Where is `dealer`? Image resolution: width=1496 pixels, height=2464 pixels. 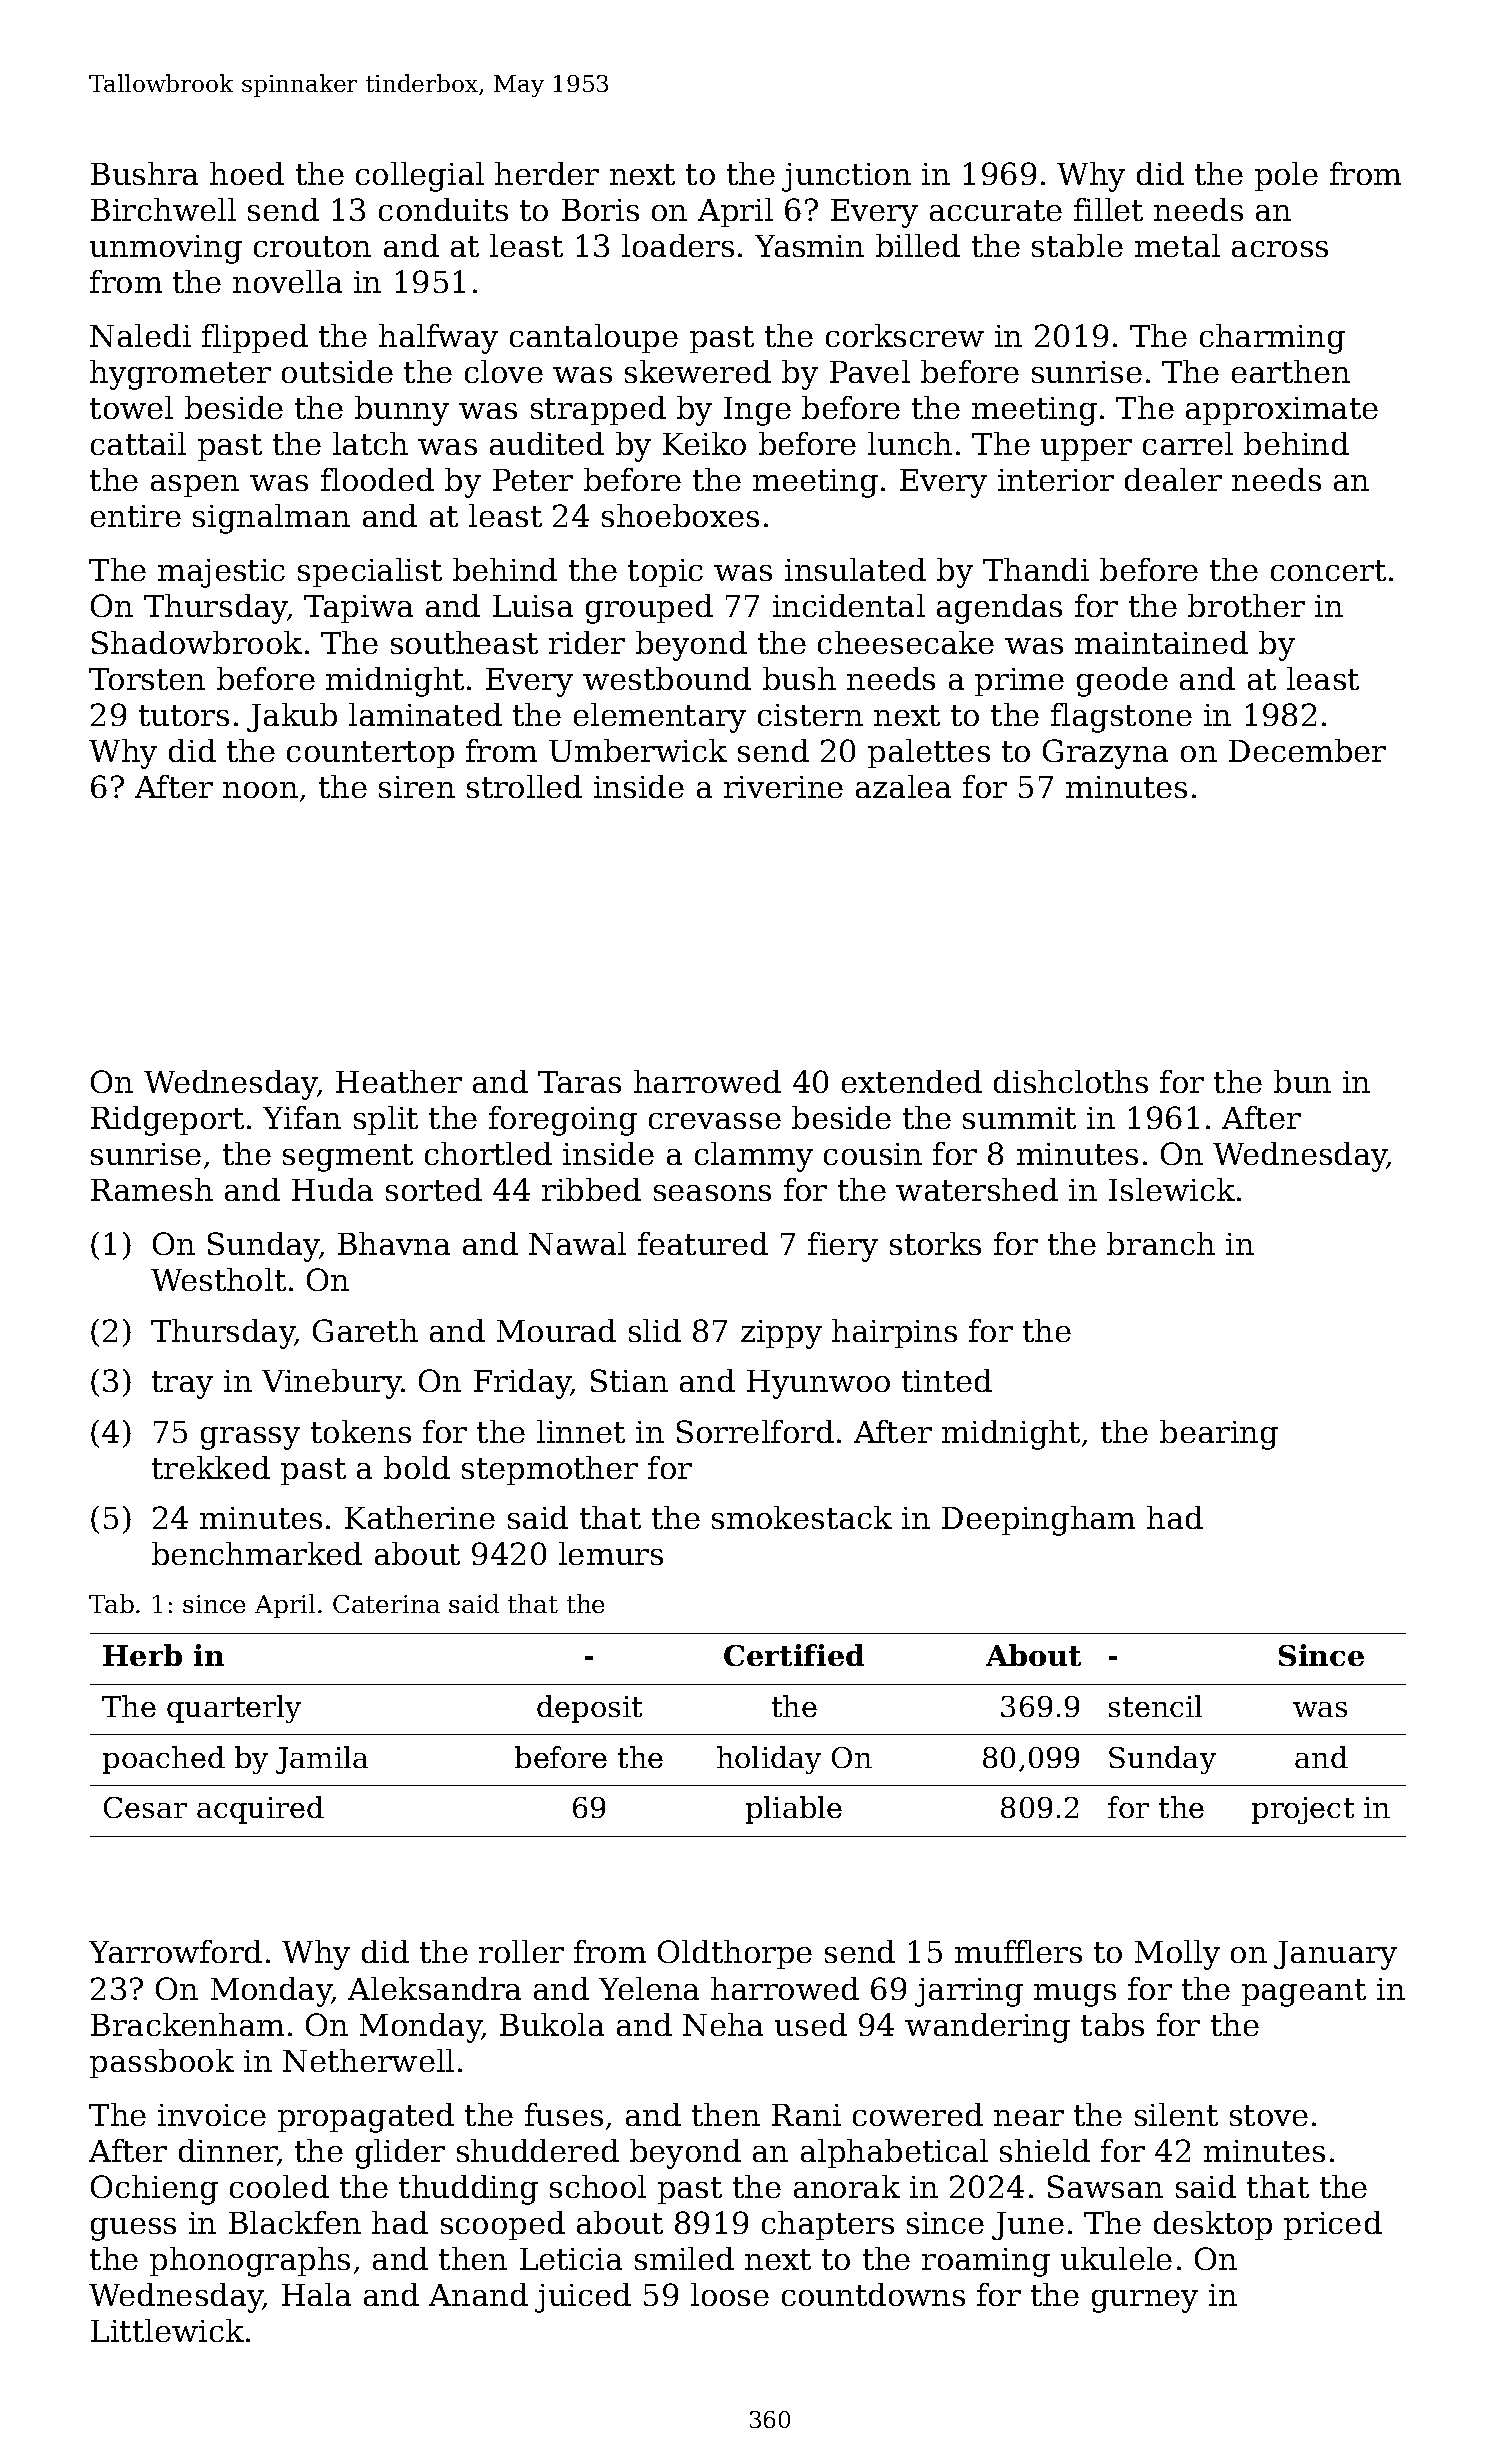 dealer is located at coordinates (1173, 479).
